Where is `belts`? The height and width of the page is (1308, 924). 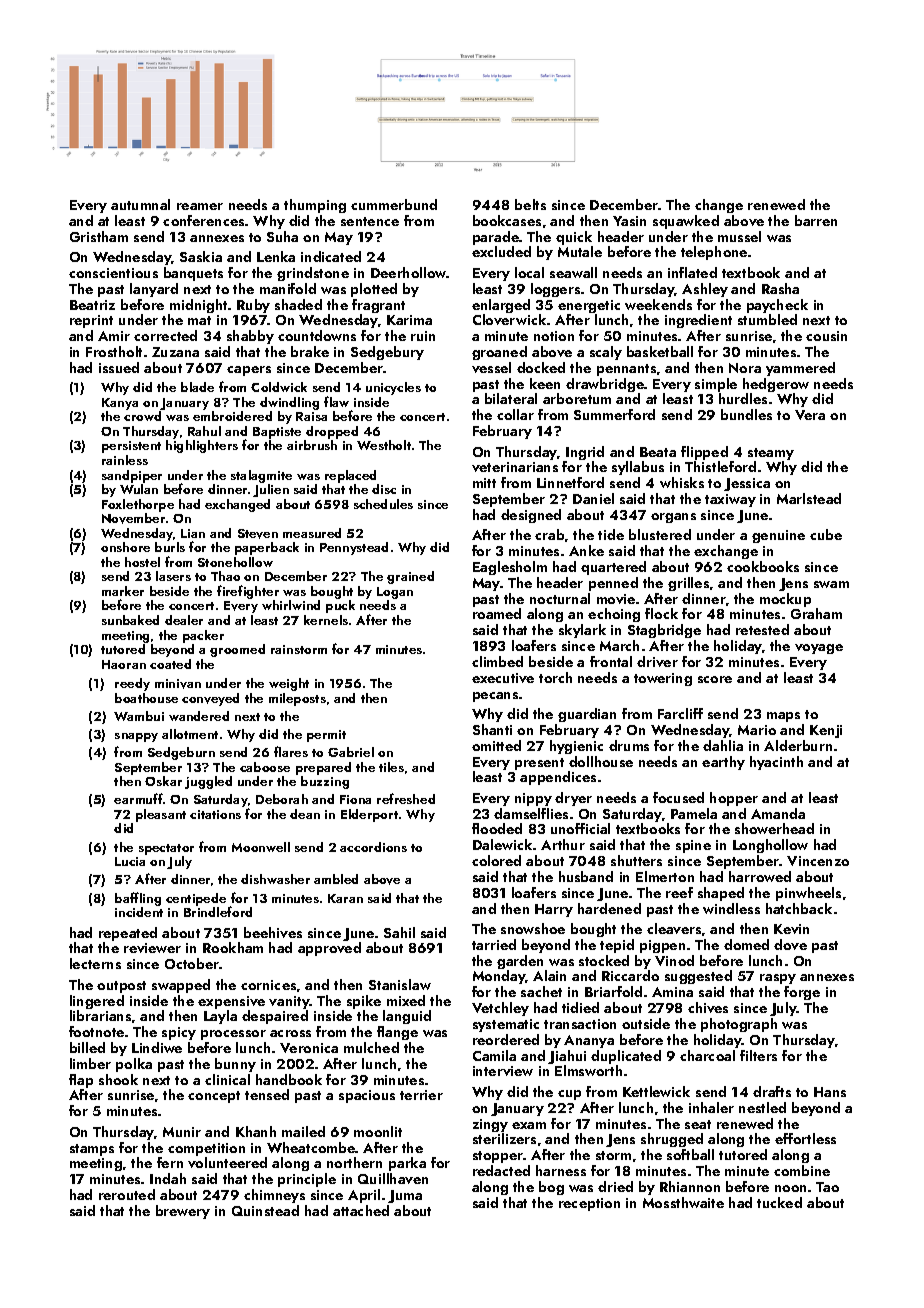
belts is located at coordinates (530, 204).
